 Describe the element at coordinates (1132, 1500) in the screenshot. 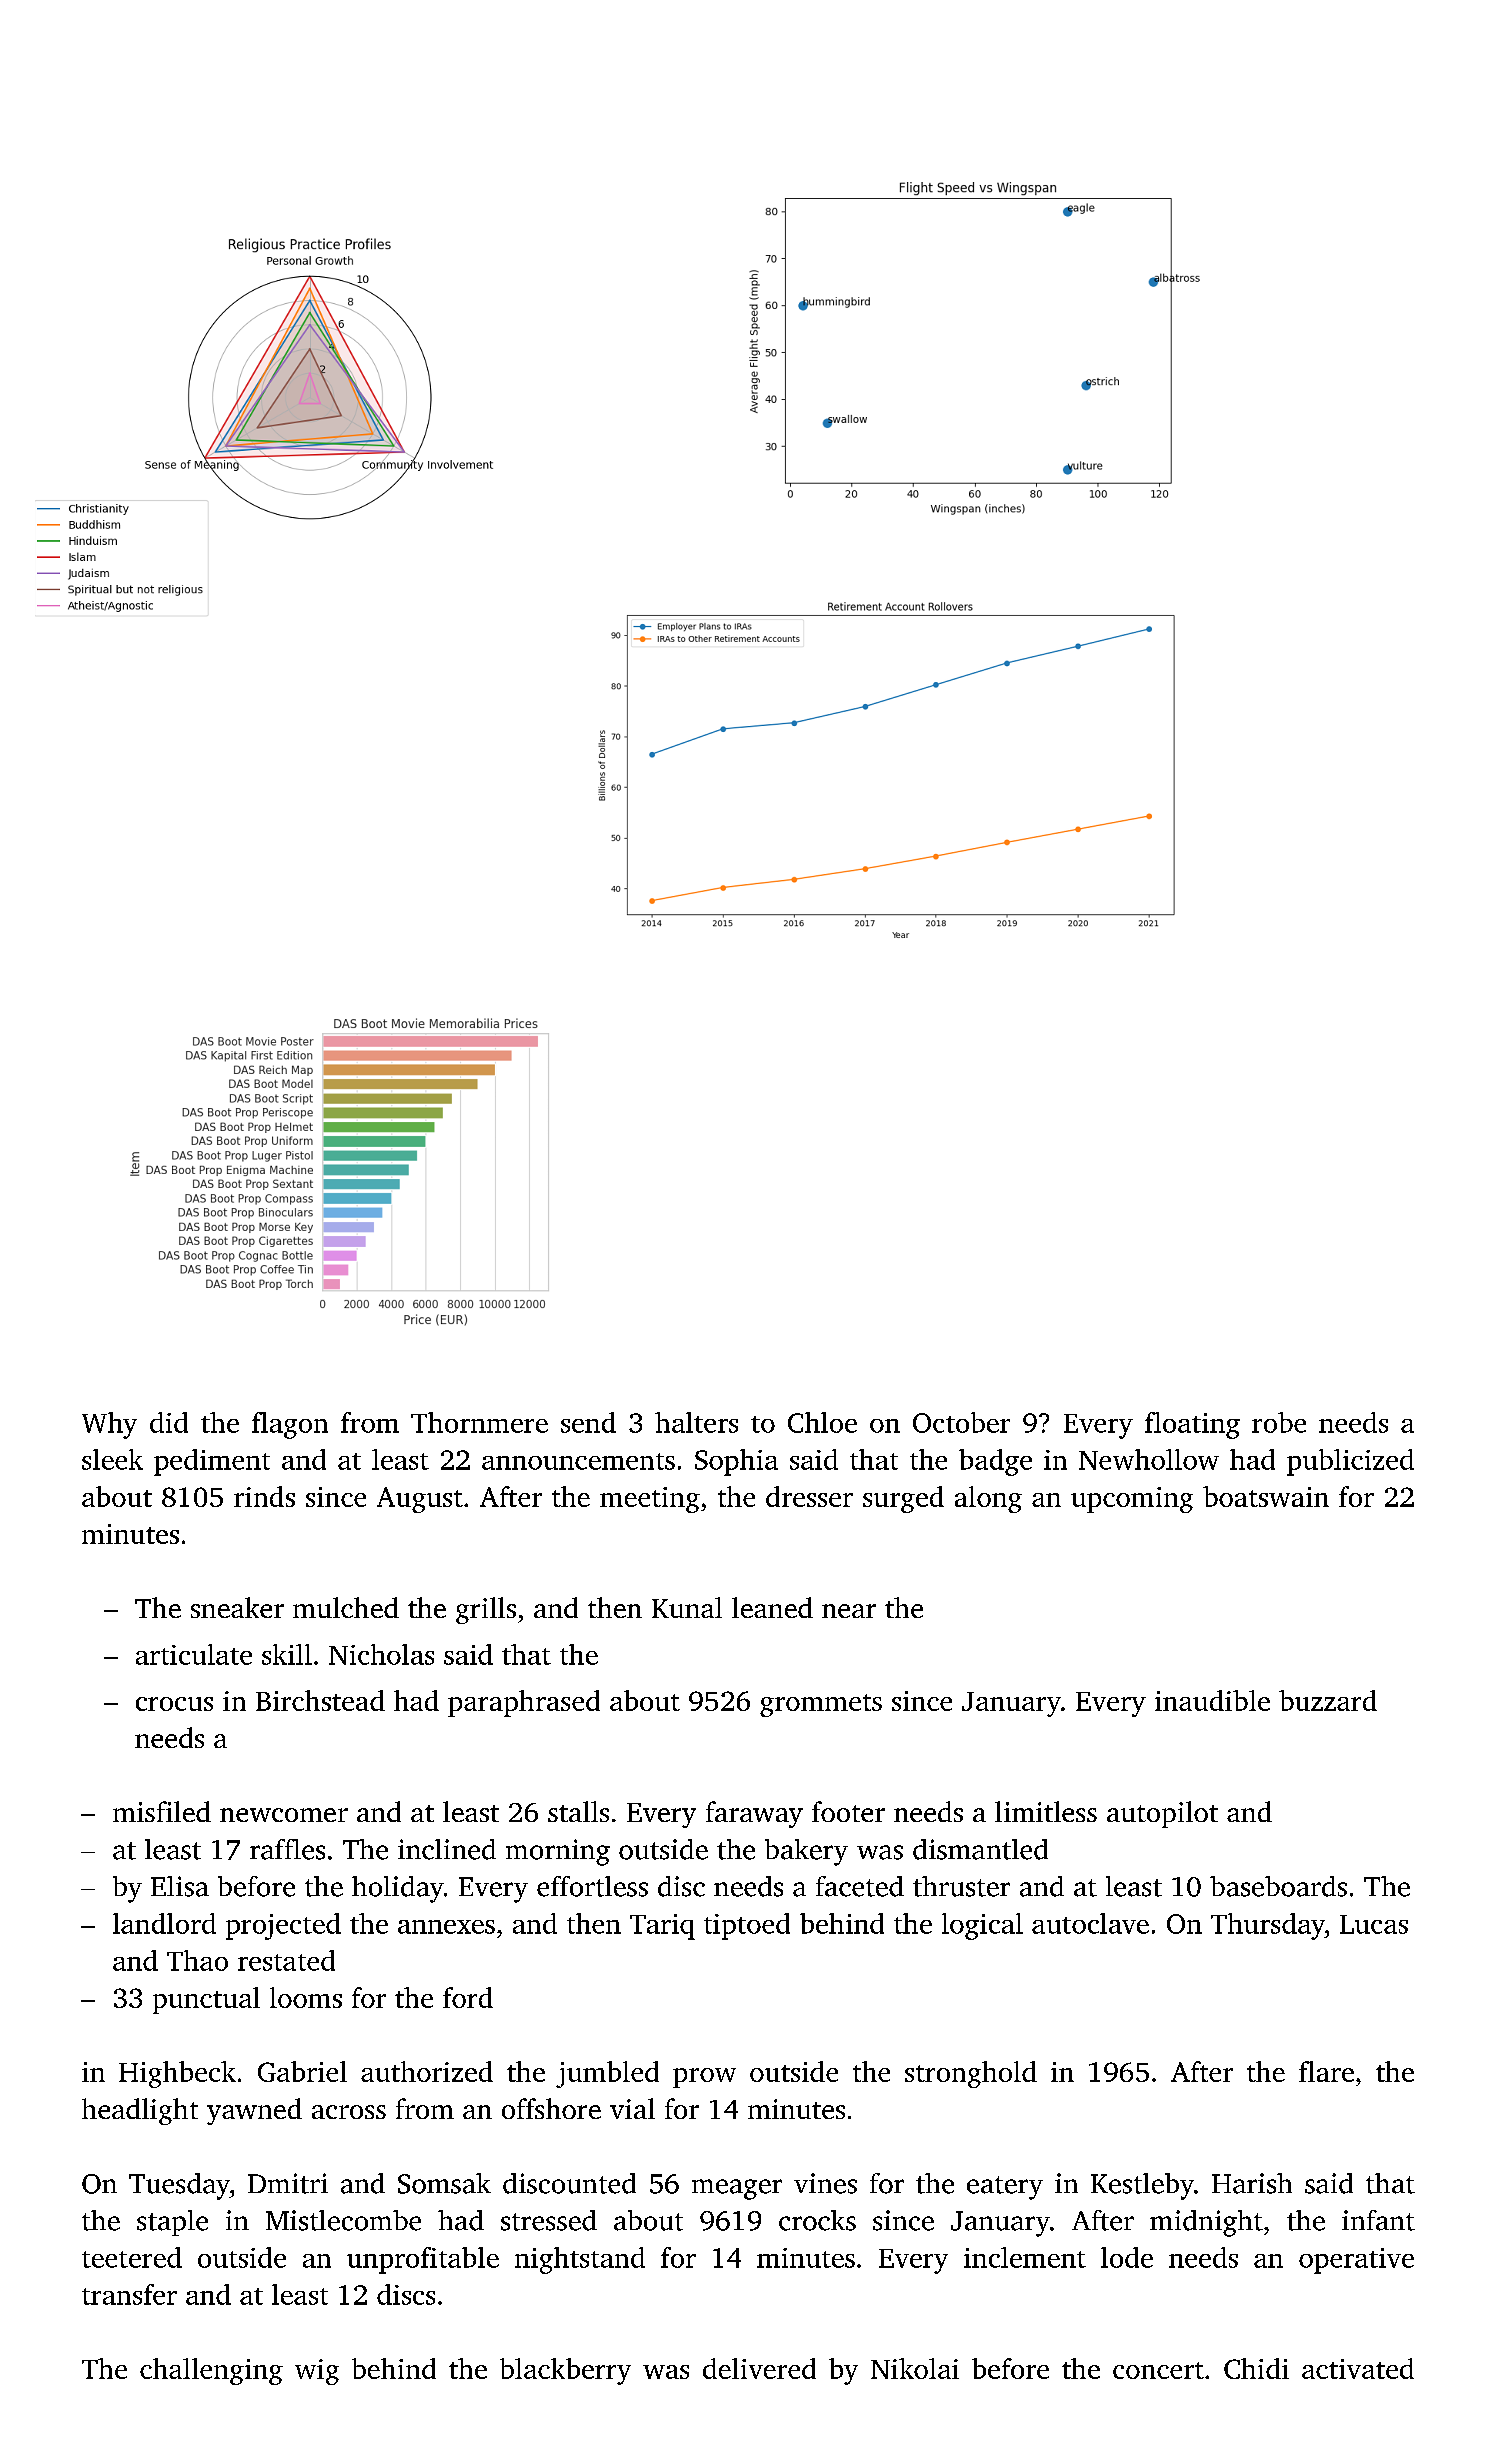

I see `upcoming` at that location.
